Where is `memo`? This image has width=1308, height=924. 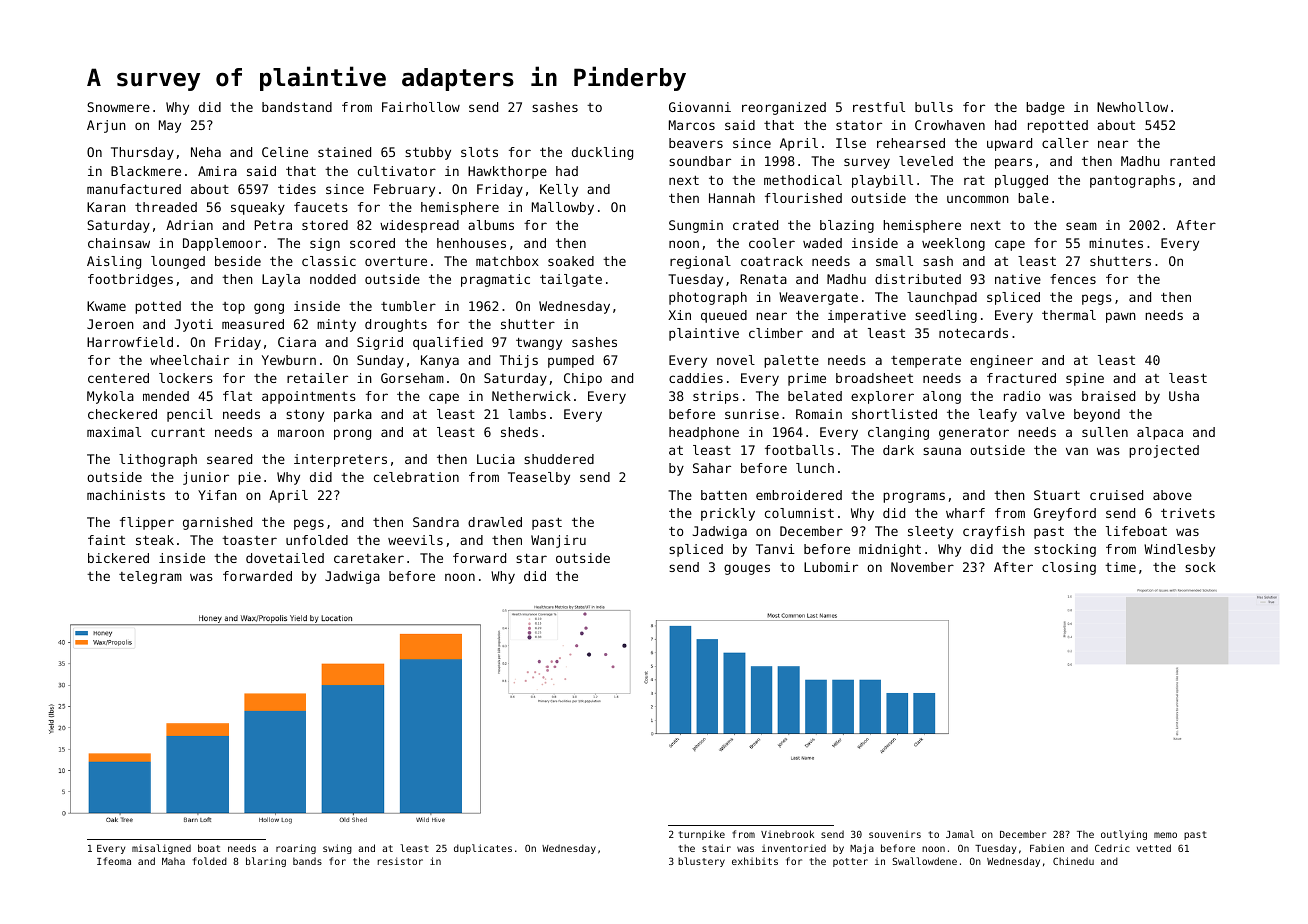 memo is located at coordinates (1165, 835).
